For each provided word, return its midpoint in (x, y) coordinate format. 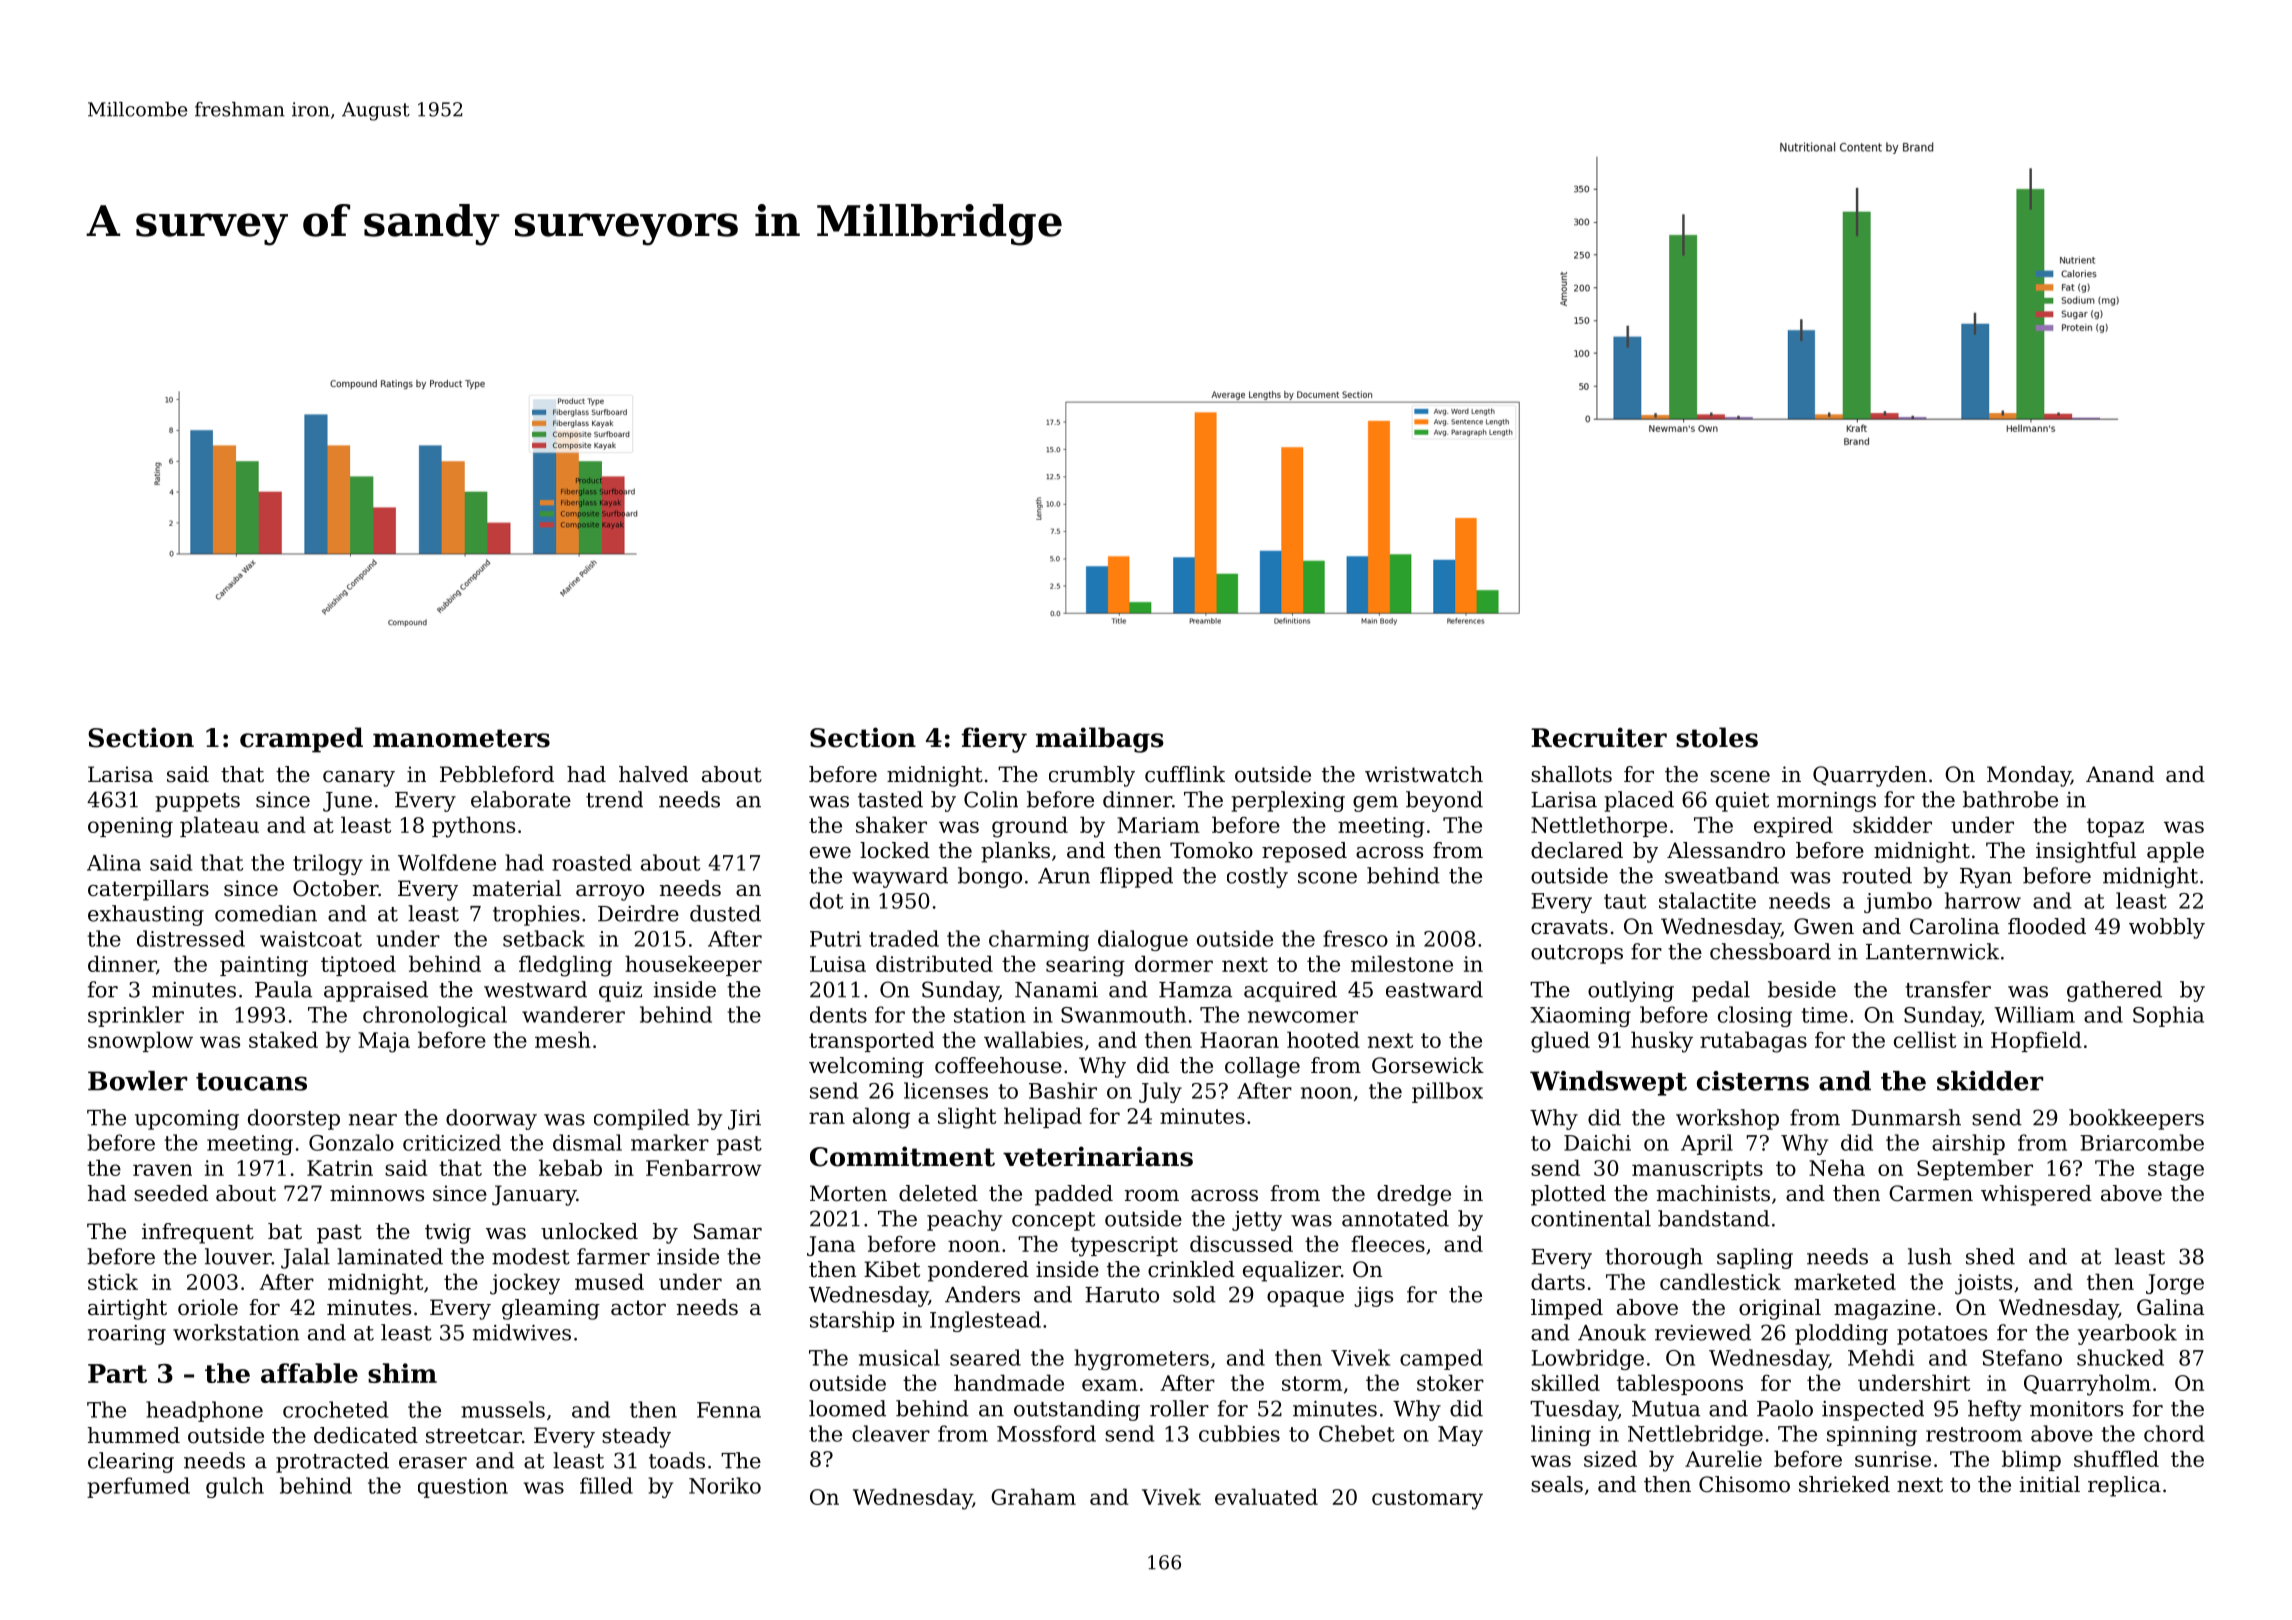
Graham (1033, 1496)
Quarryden (1870, 776)
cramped (301, 740)
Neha (1837, 1167)
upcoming (187, 1120)
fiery (994, 740)
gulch (235, 1487)
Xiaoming (1580, 1017)
